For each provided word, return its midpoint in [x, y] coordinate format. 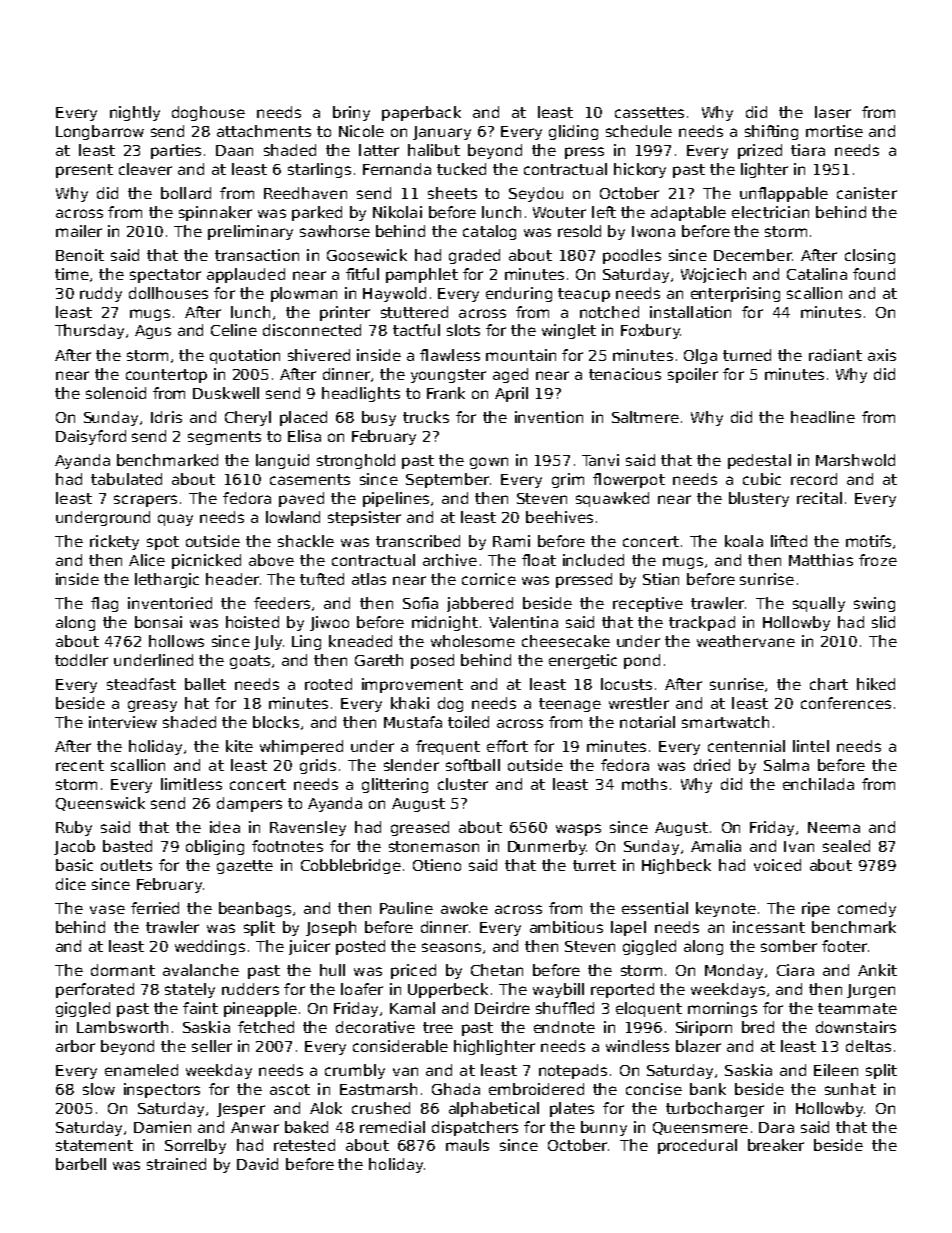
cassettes [649, 112]
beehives [559, 517]
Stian [661, 579]
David [257, 1164]
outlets [126, 865]
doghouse [208, 113]
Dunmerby [547, 847]
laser [833, 112]
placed [303, 418]
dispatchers [475, 1128]
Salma [786, 765]
